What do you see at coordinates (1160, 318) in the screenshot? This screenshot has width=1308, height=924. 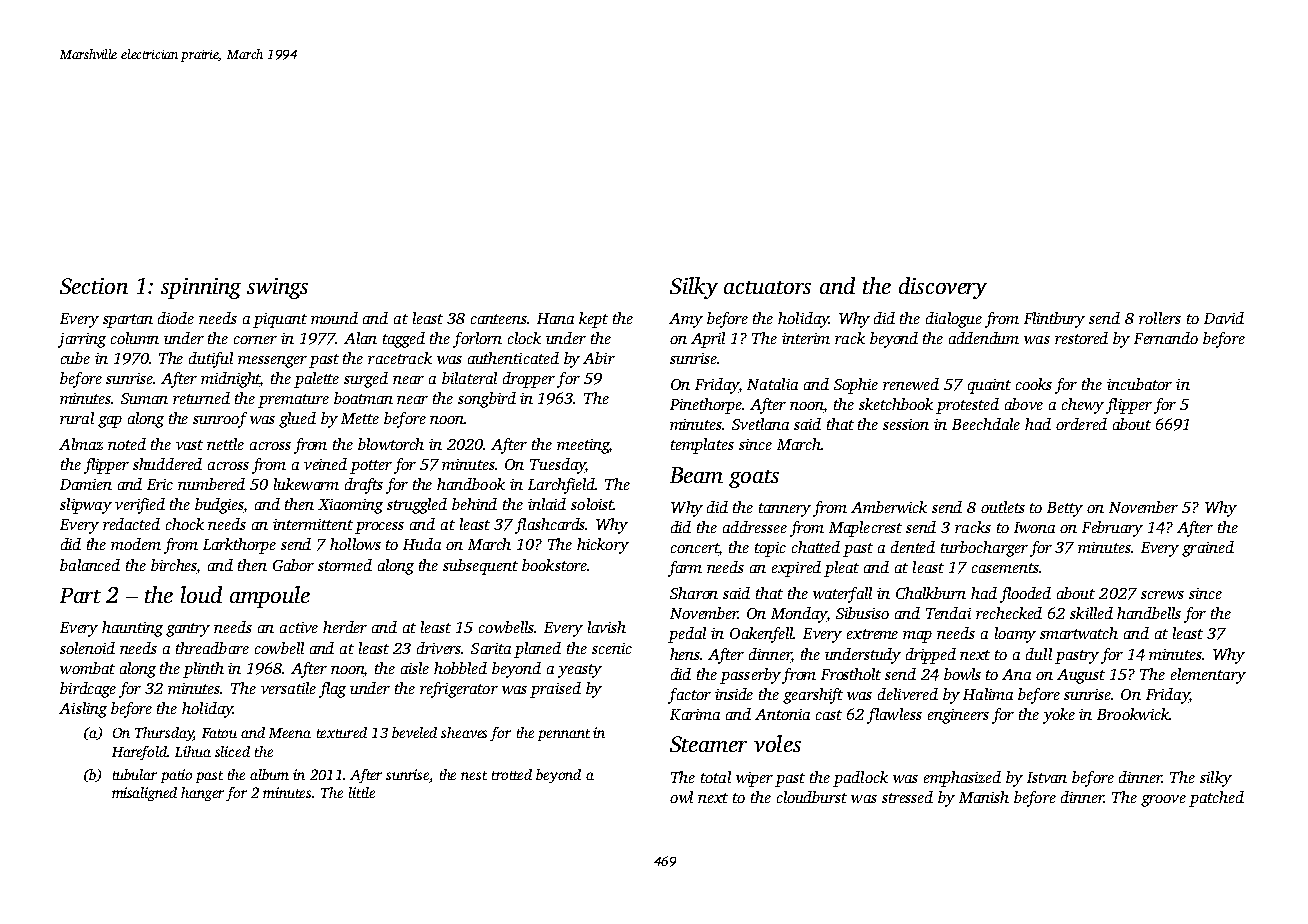 I see `rollers` at bounding box center [1160, 318].
